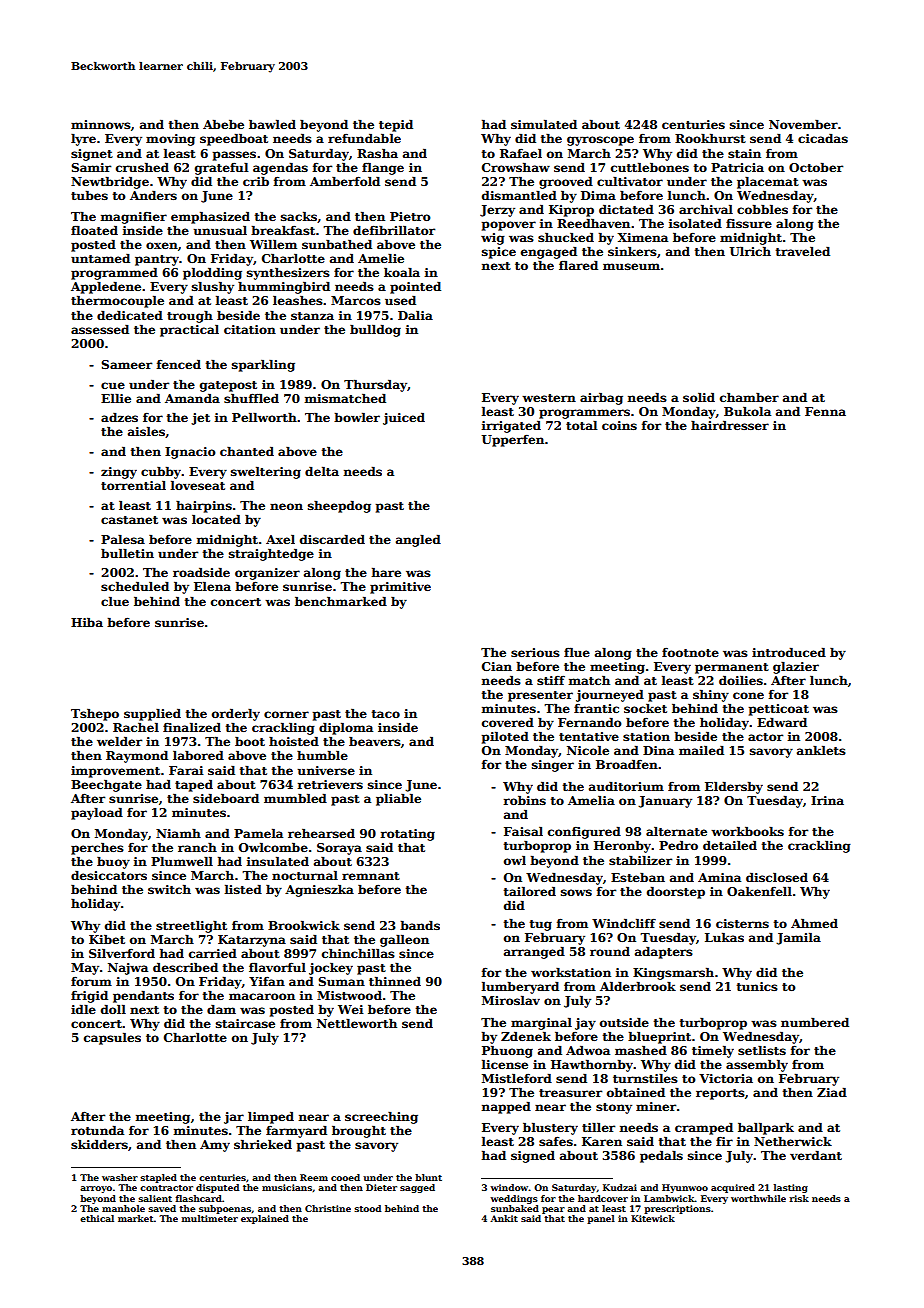 The width and height of the document is (924, 1308). Describe the element at coordinates (97, 1218) in the document. I see `ethical` at that location.
